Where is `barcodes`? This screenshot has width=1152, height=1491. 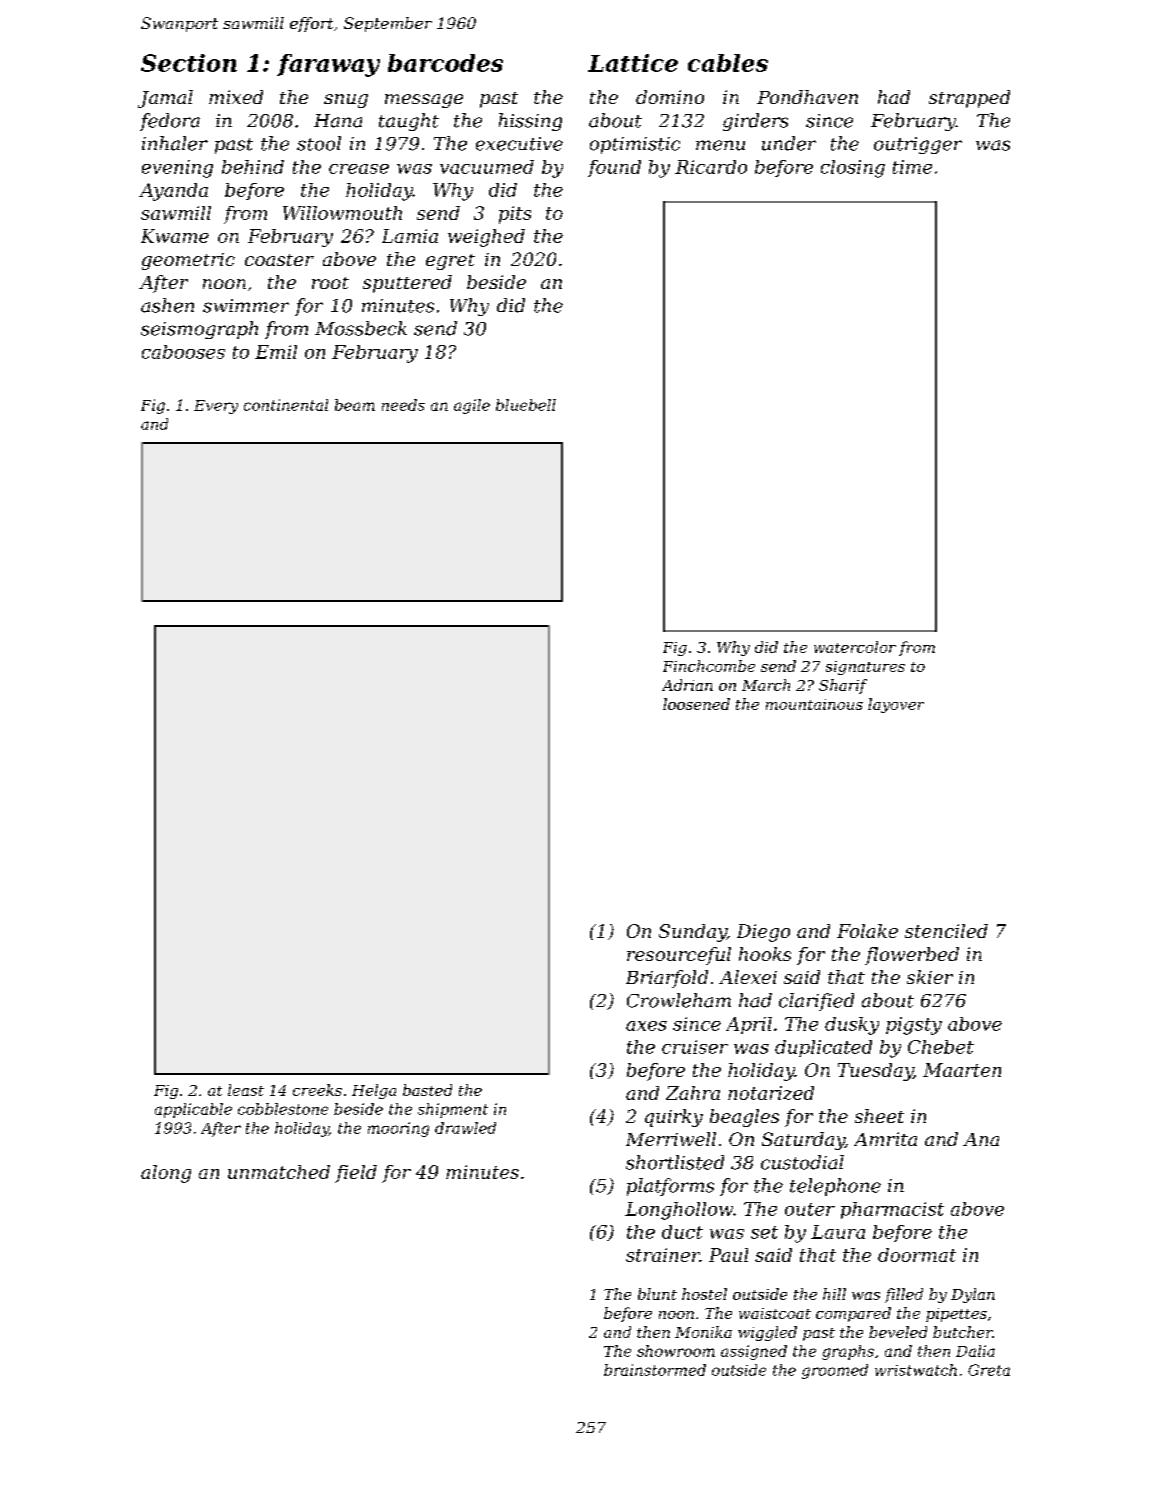 barcodes is located at coordinates (445, 63).
